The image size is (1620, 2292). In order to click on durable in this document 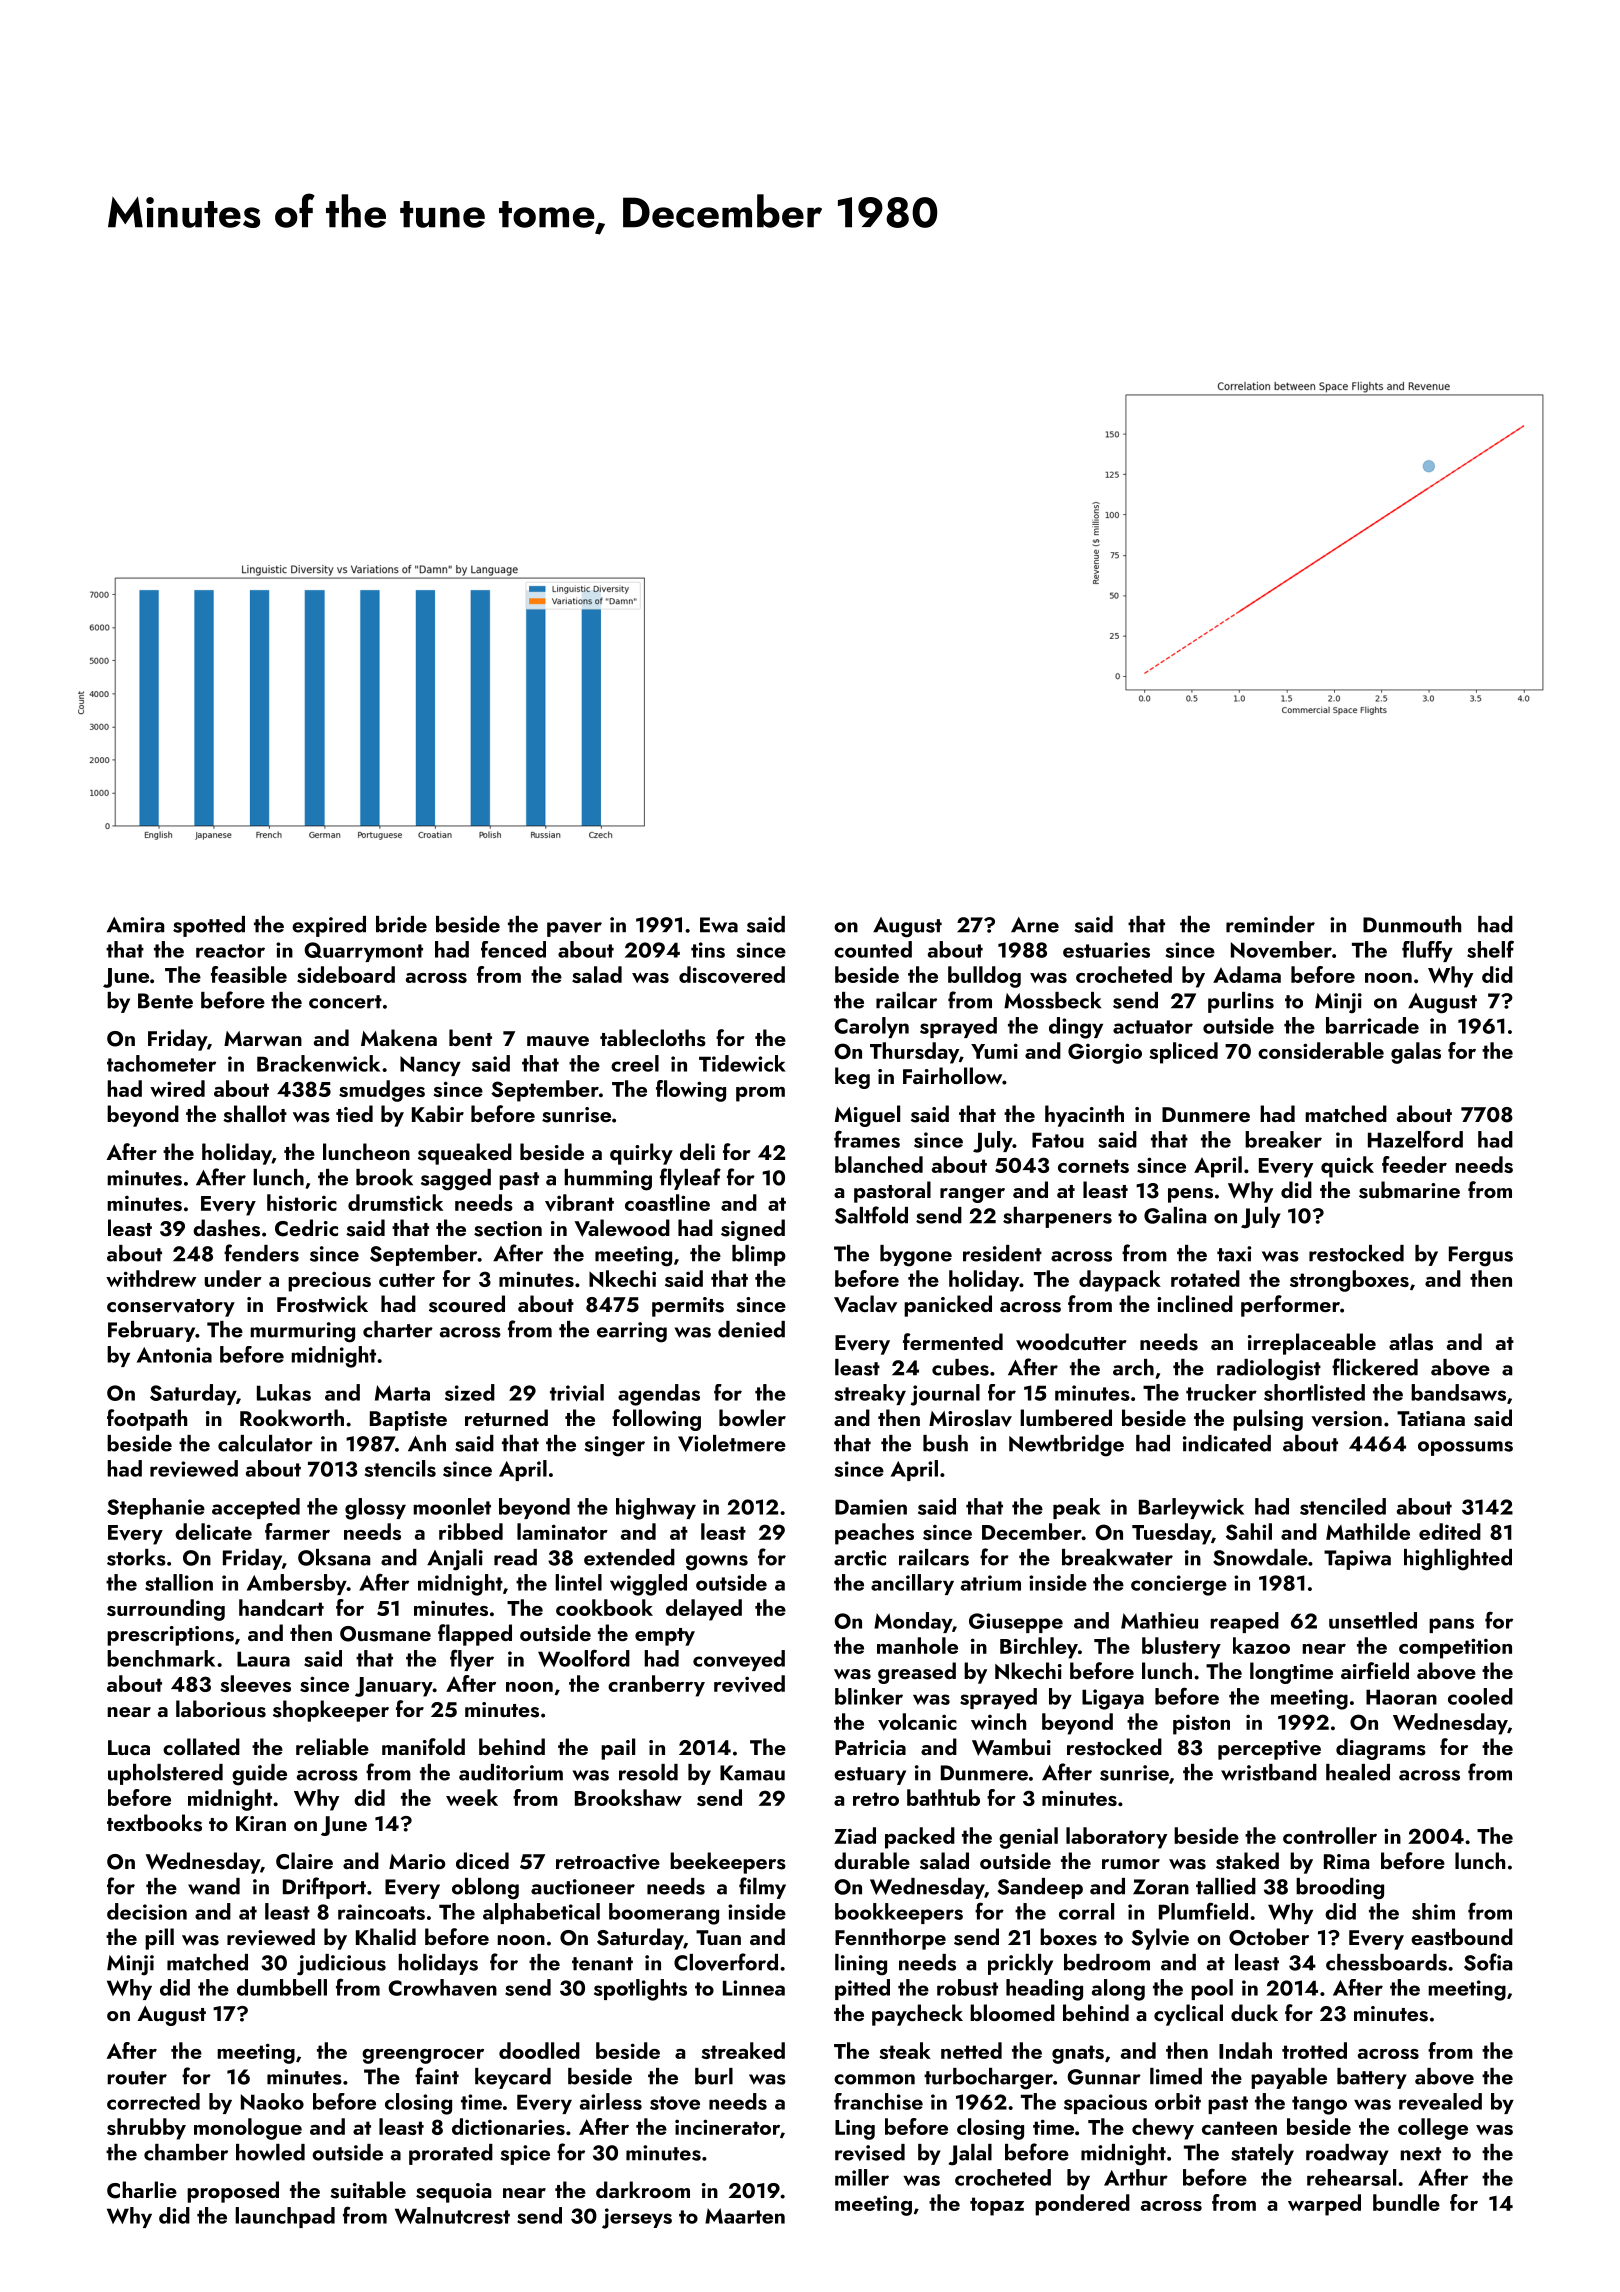, I will do `click(872, 1860)`.
